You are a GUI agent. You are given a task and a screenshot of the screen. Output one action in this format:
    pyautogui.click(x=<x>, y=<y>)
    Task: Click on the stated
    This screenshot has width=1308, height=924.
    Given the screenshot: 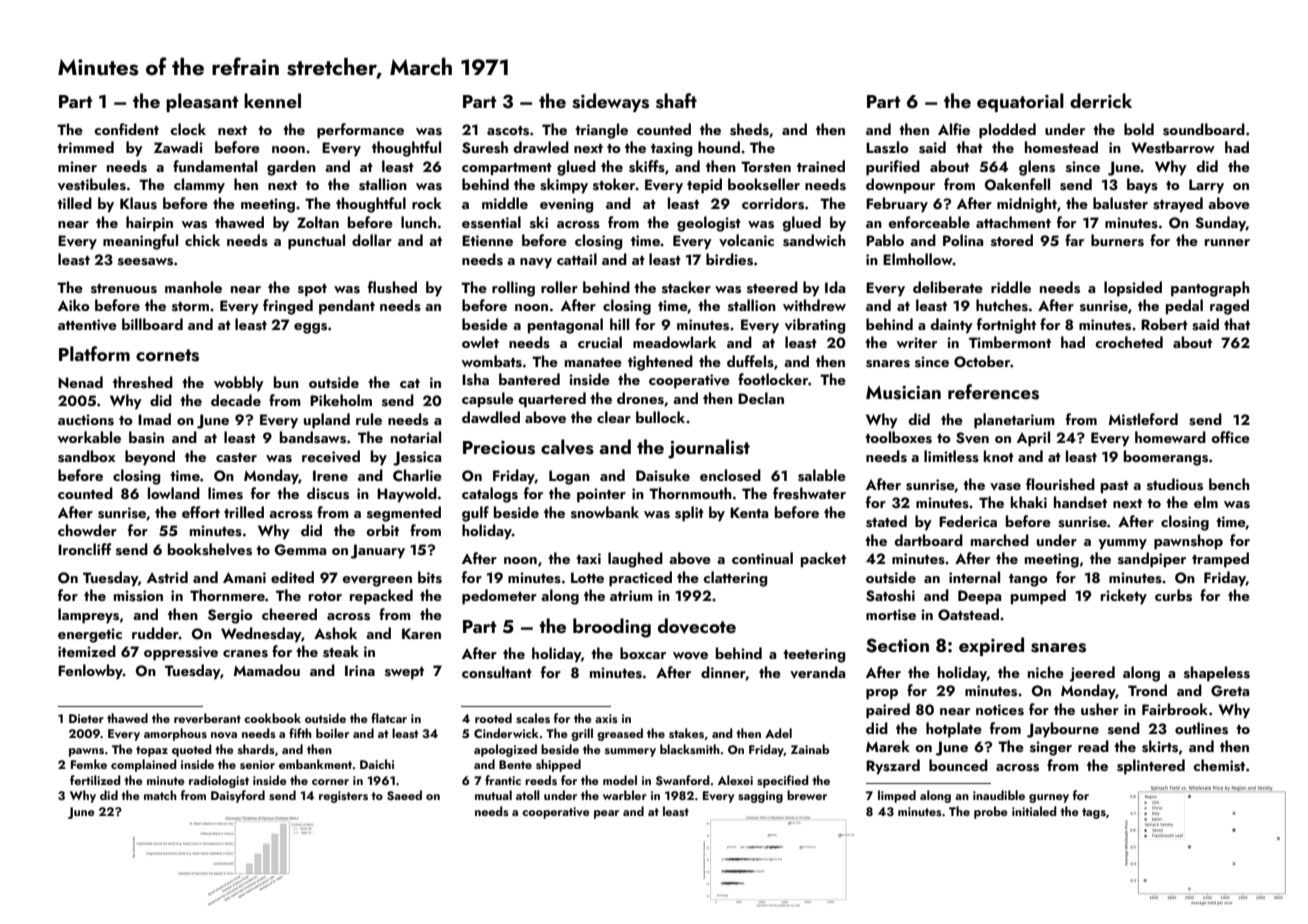 What is the action you would take?
    pyautogui.click(x=886, y=521)
